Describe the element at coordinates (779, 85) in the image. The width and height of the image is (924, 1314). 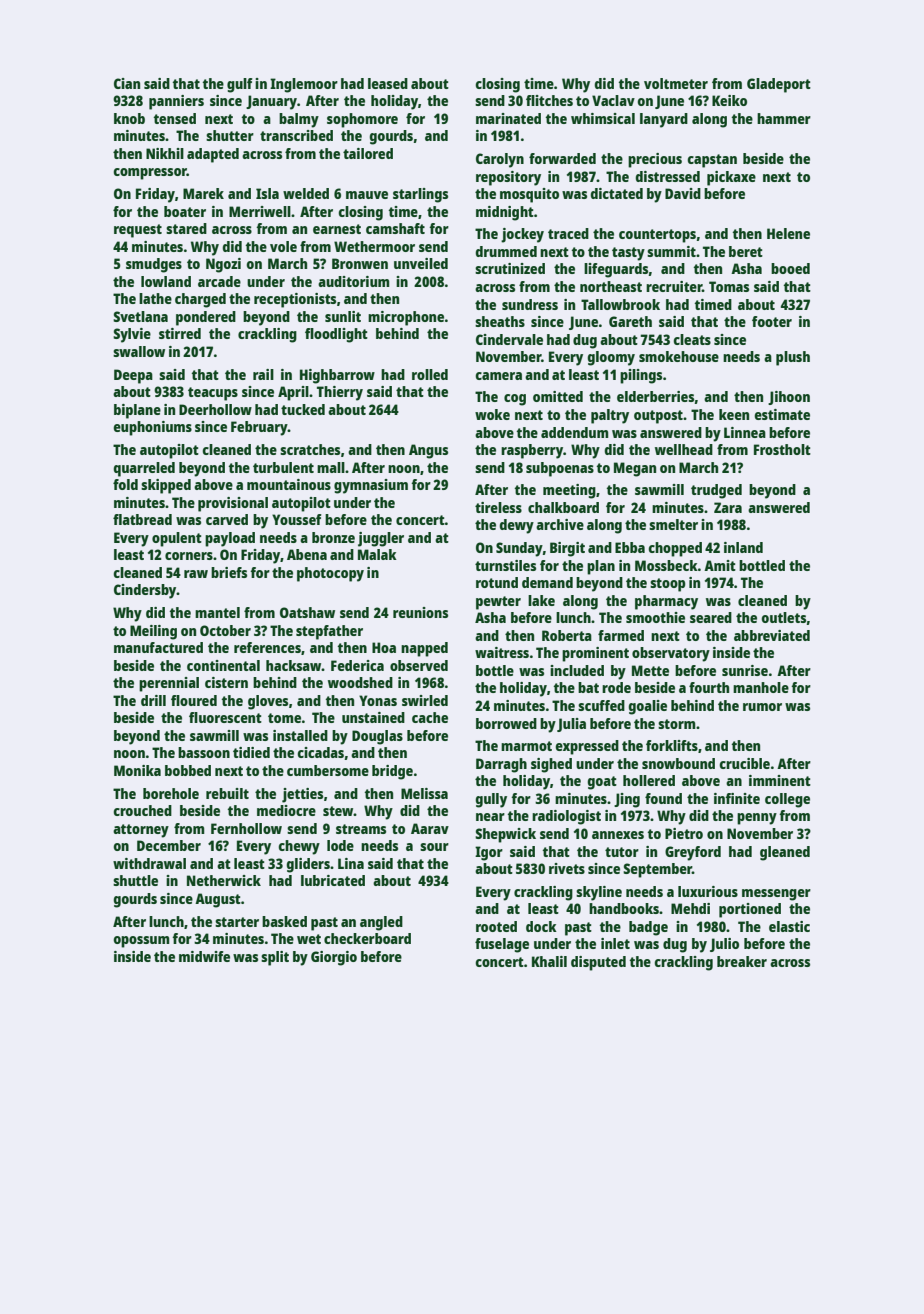
I see `Gladeport` at that location.
